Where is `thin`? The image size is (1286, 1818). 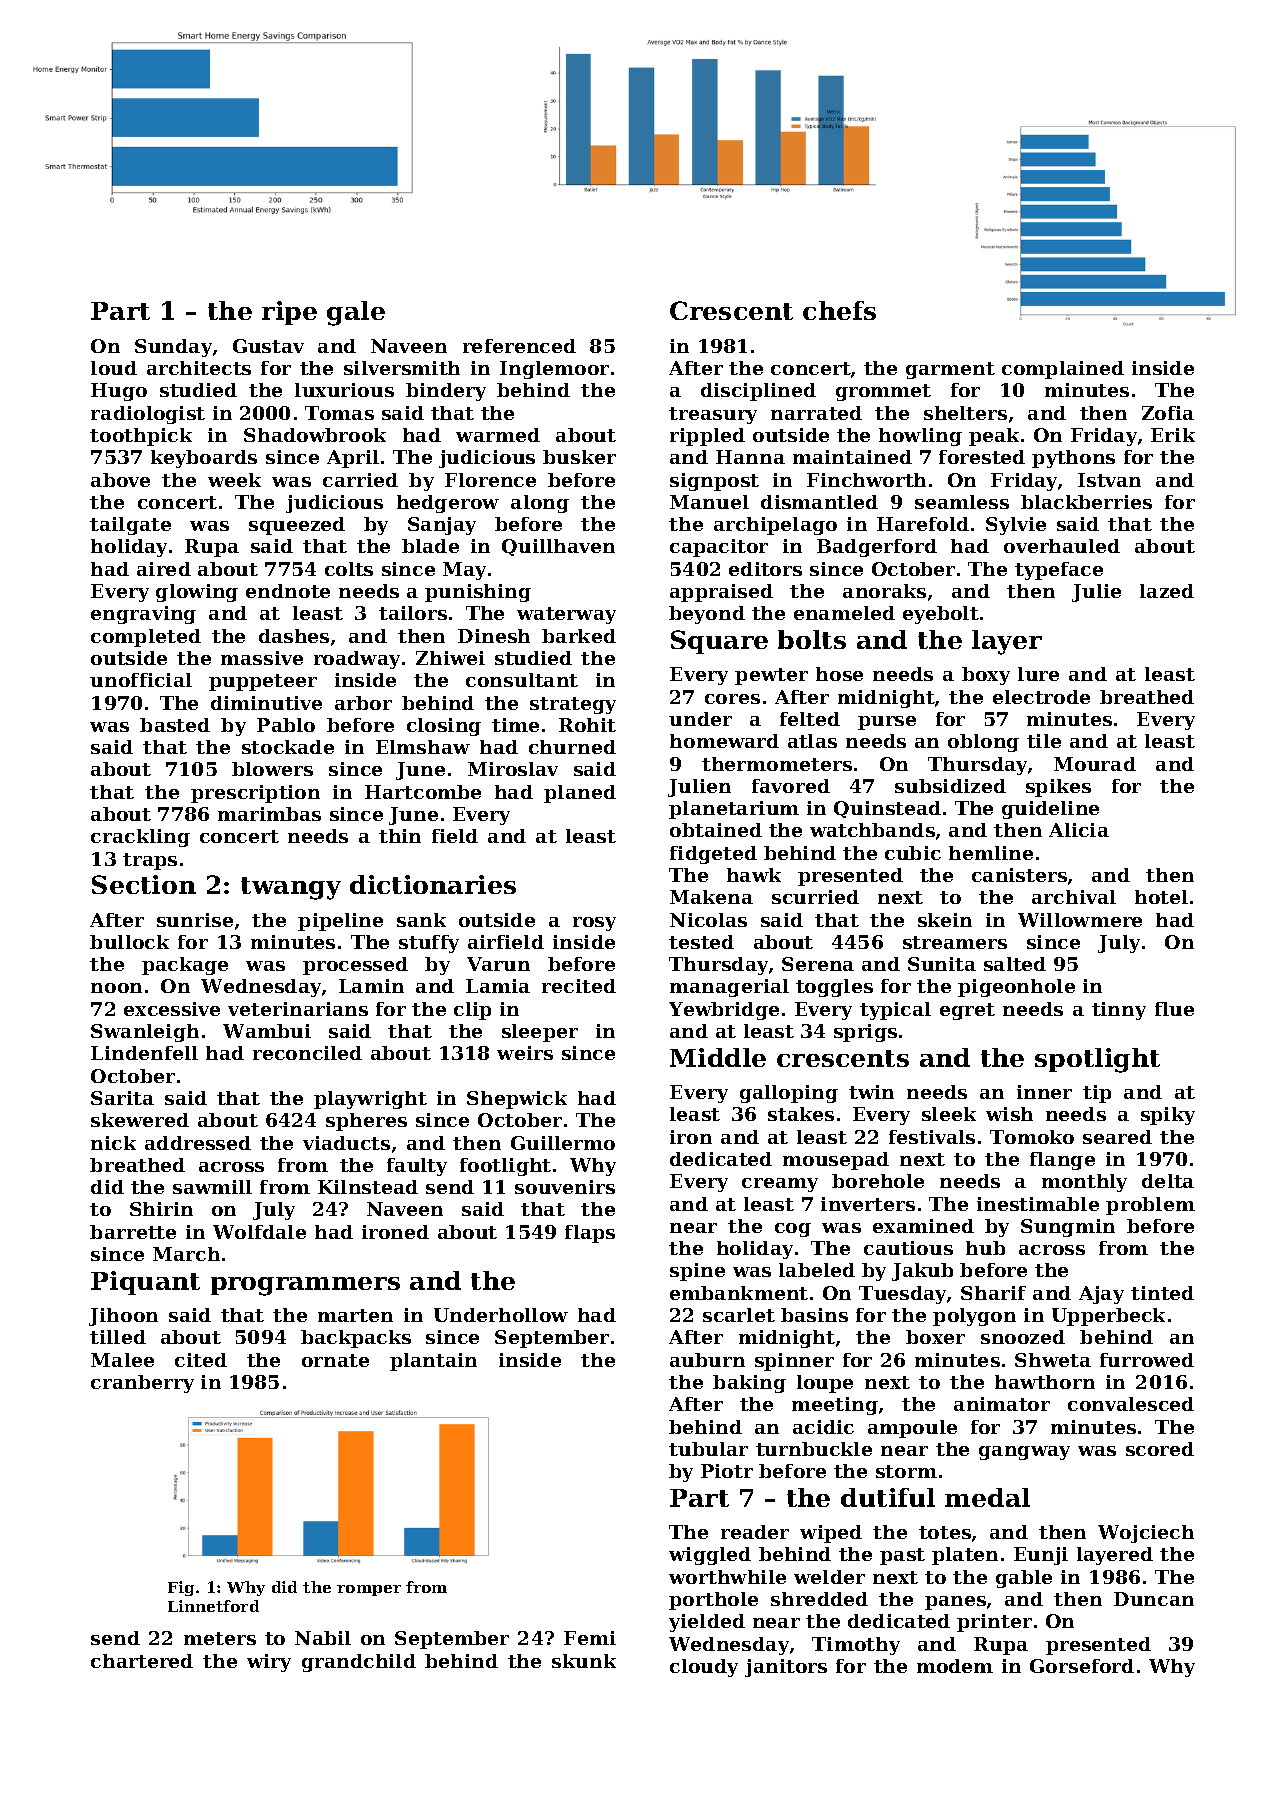 thin is located at coordinates (400, 836).
